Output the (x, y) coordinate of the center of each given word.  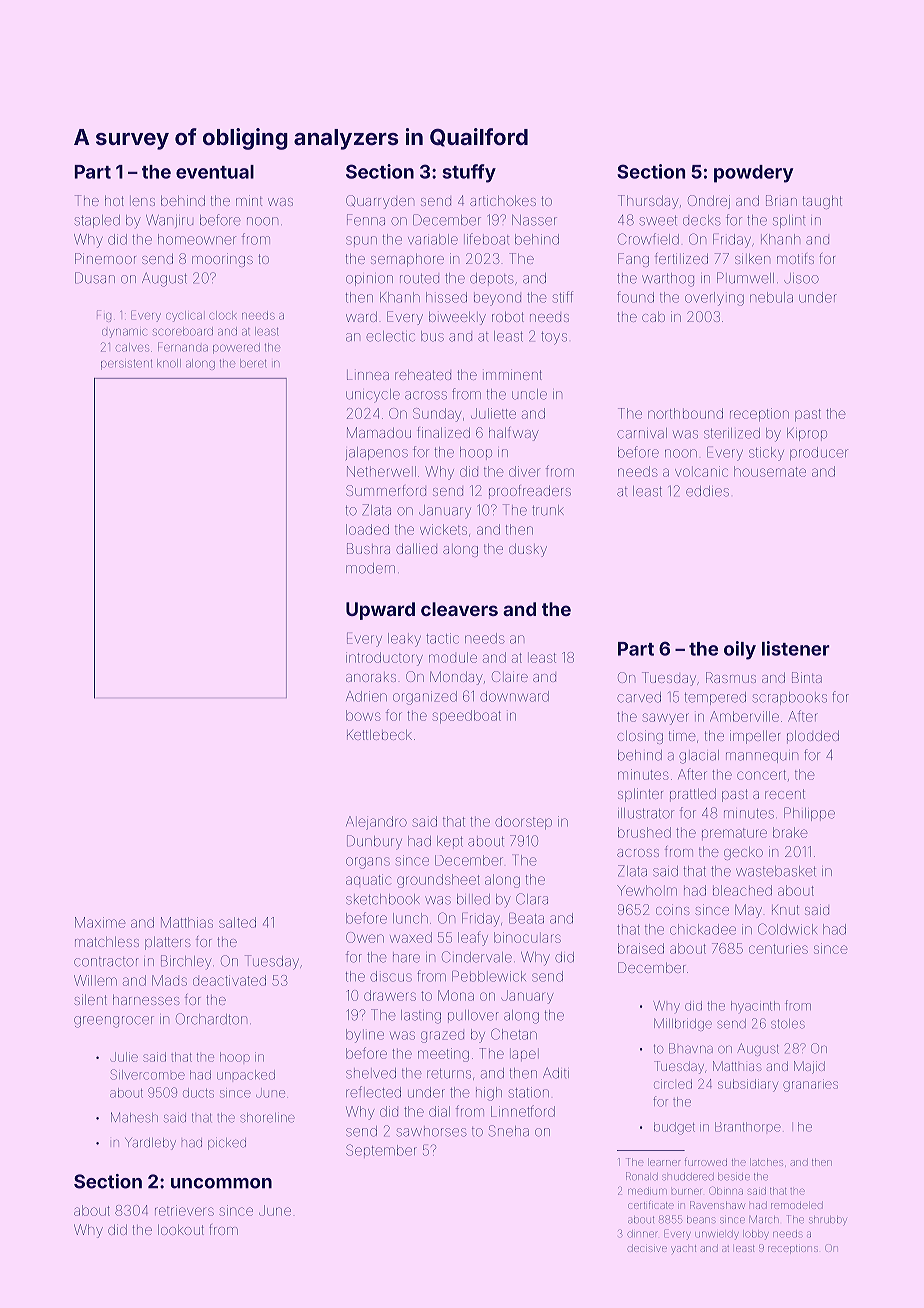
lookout (181, 1230)
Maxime (100, 922)
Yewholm (647, 890)
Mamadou (379, 432)
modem (370, 568)
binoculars (527, 937)
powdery (754, 174)
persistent (126, 365)
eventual (215, 172)
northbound (685, 413)
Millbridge (683, 1024)
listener (796, 648)
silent (90, 999)
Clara (532, 899)
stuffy (469, 173)
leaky (404, 640)
